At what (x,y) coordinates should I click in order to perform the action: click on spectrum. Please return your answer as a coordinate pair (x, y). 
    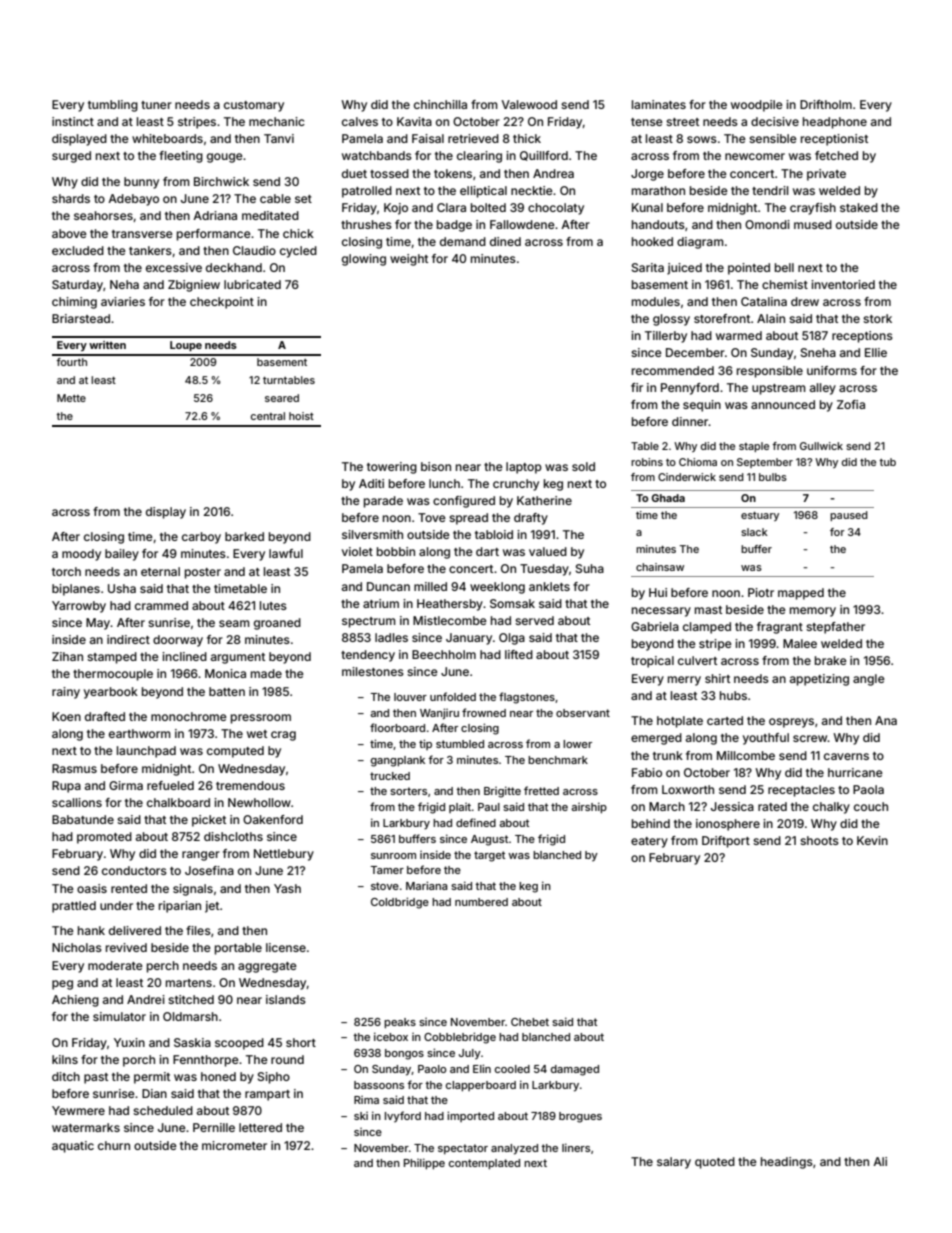
    Looking at the image, I should click on (369, 622).
